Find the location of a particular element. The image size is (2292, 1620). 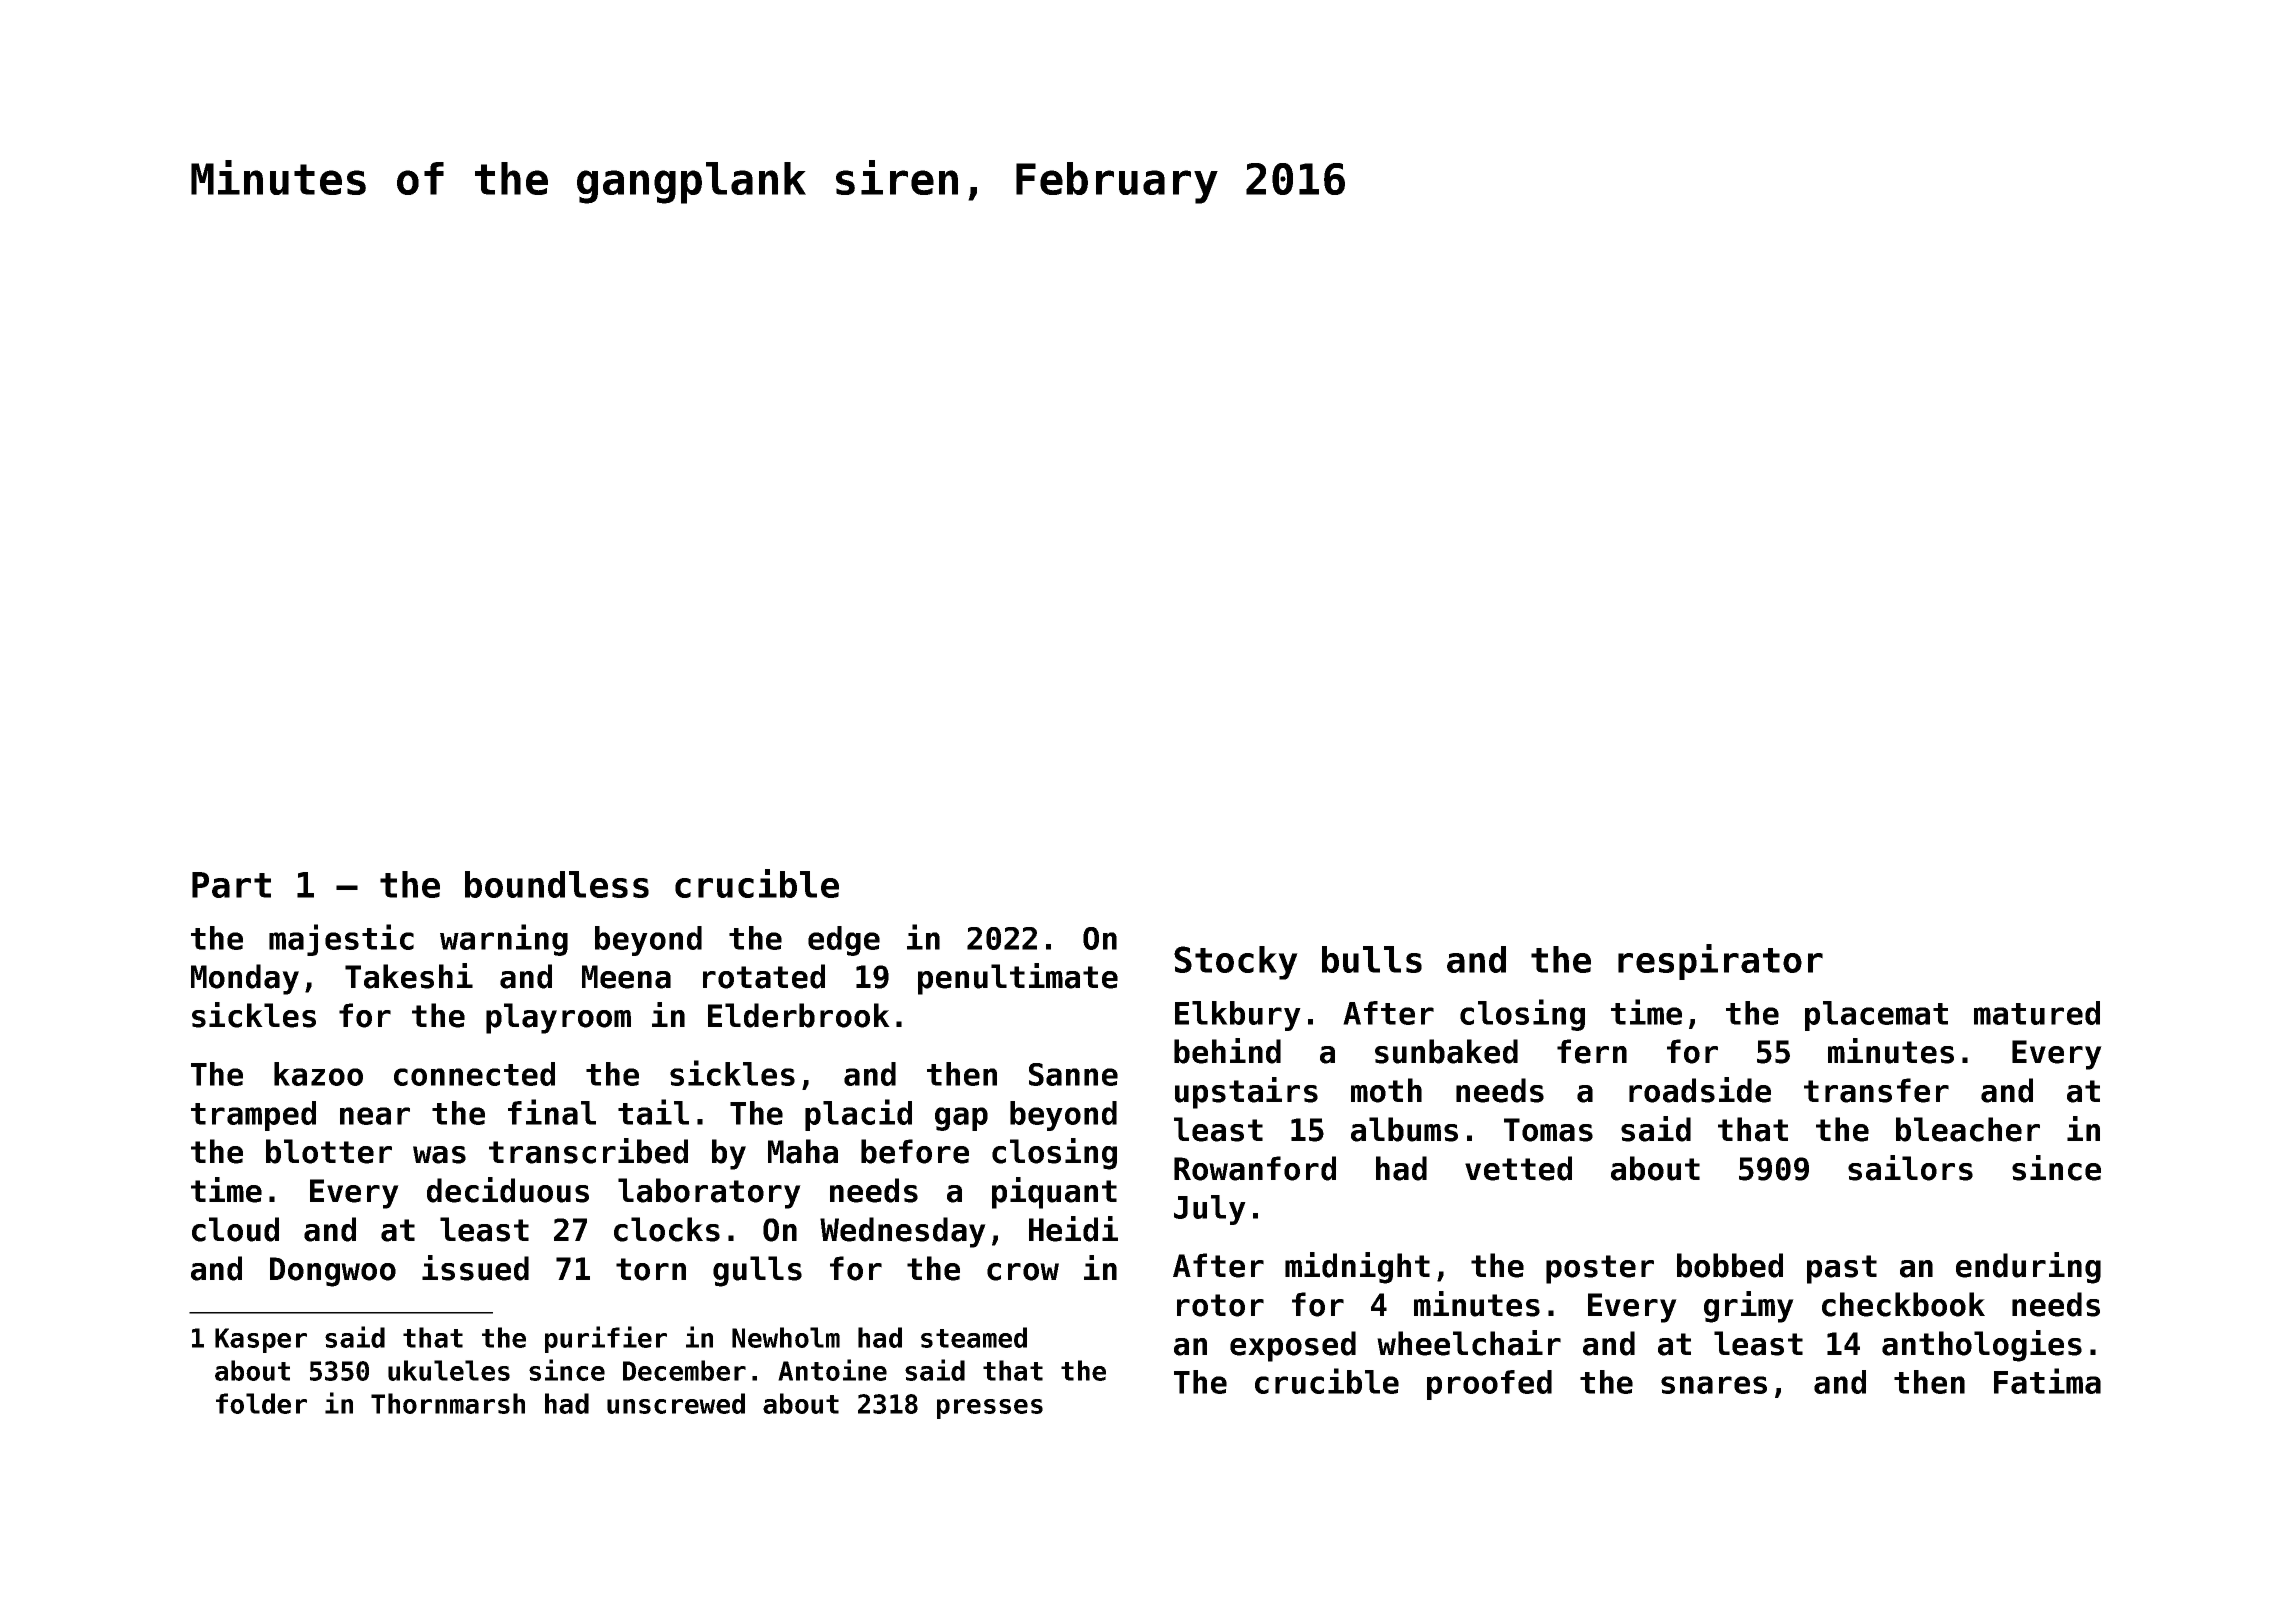

piquant is located at coordinates (1054, 1193).
